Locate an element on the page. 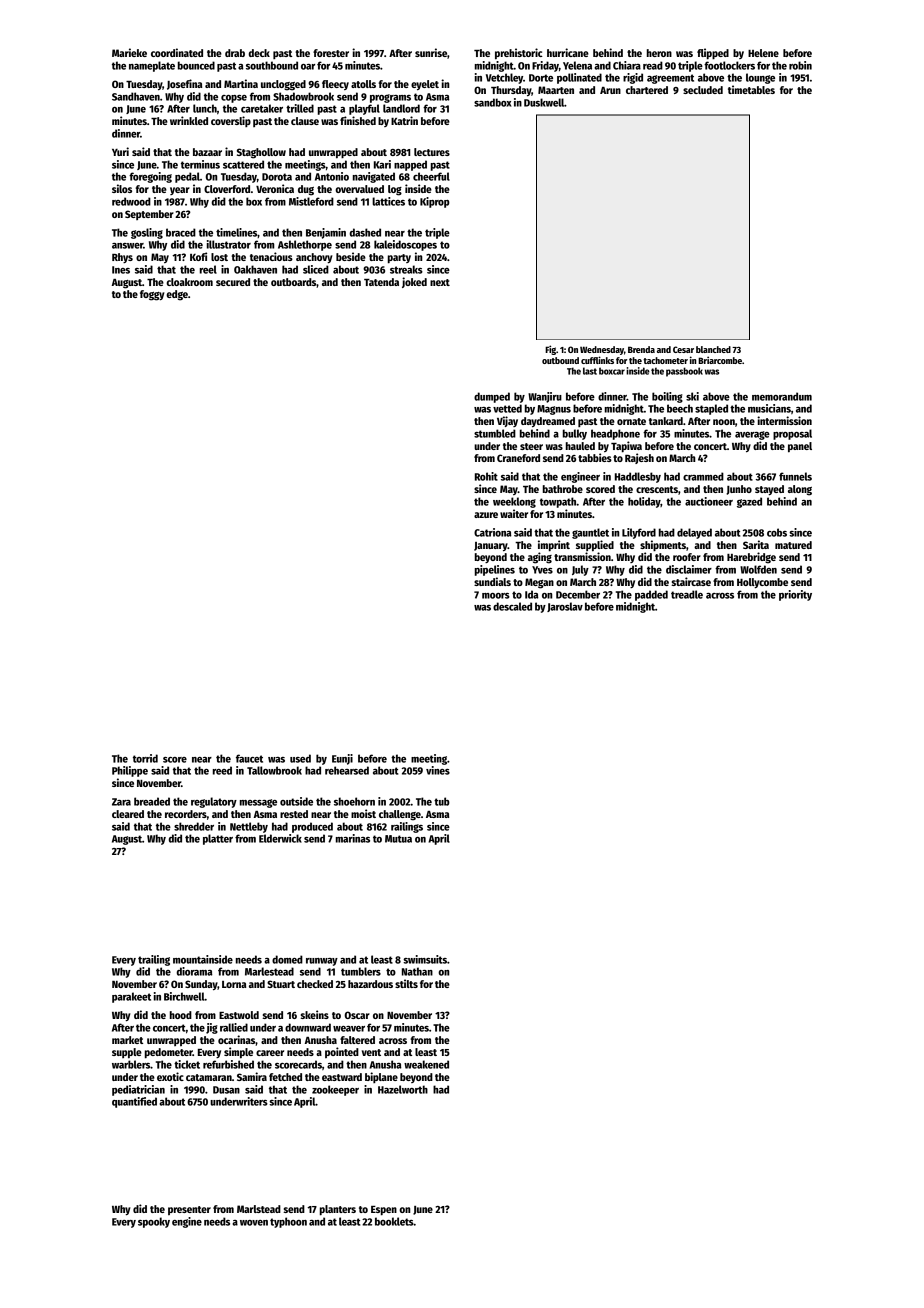 The width and height of the image is (924, 1308). moist is located at coordinates (363, 813).
